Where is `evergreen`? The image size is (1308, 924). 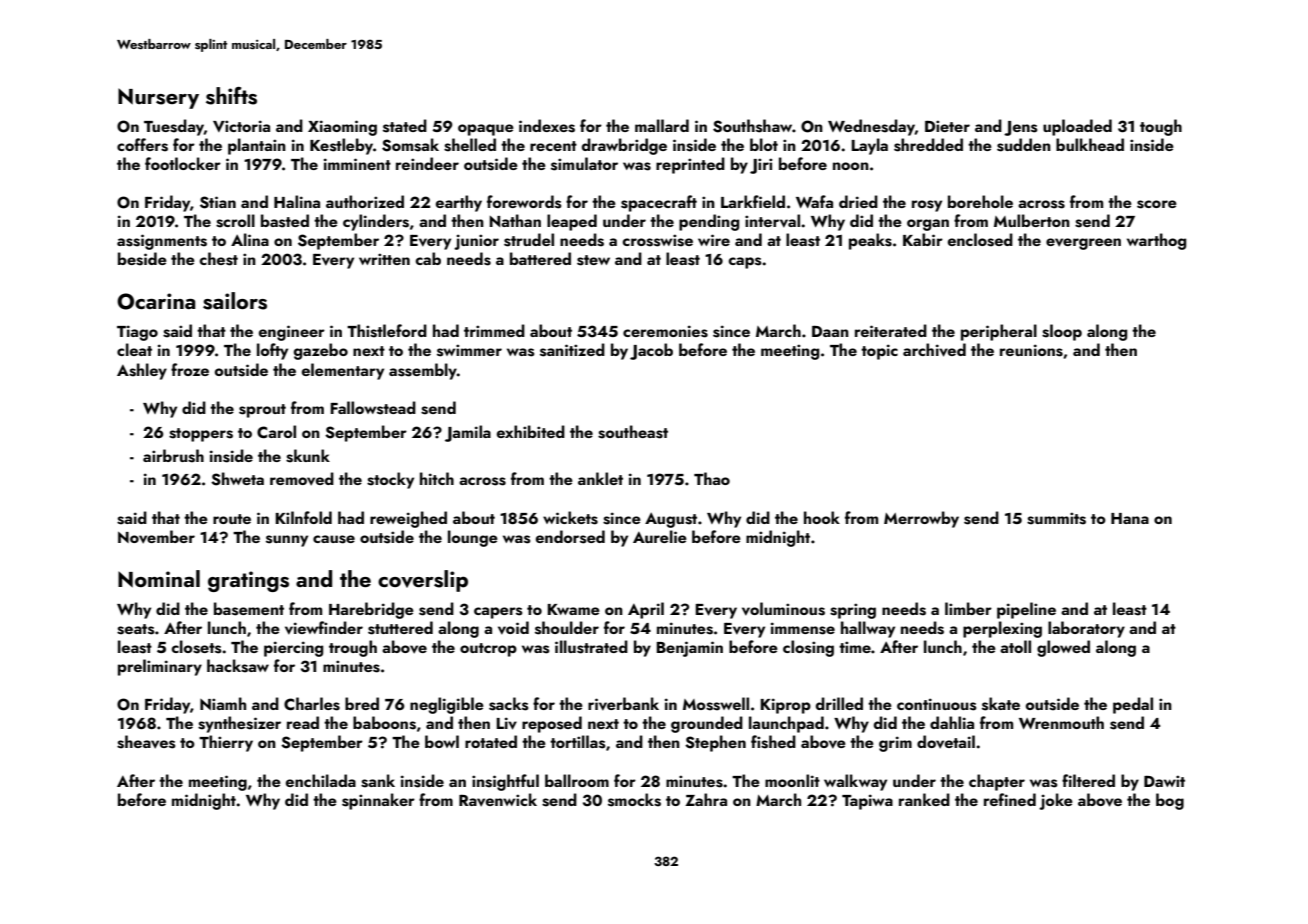 evergreen is located at coordinates (1083, 244).
